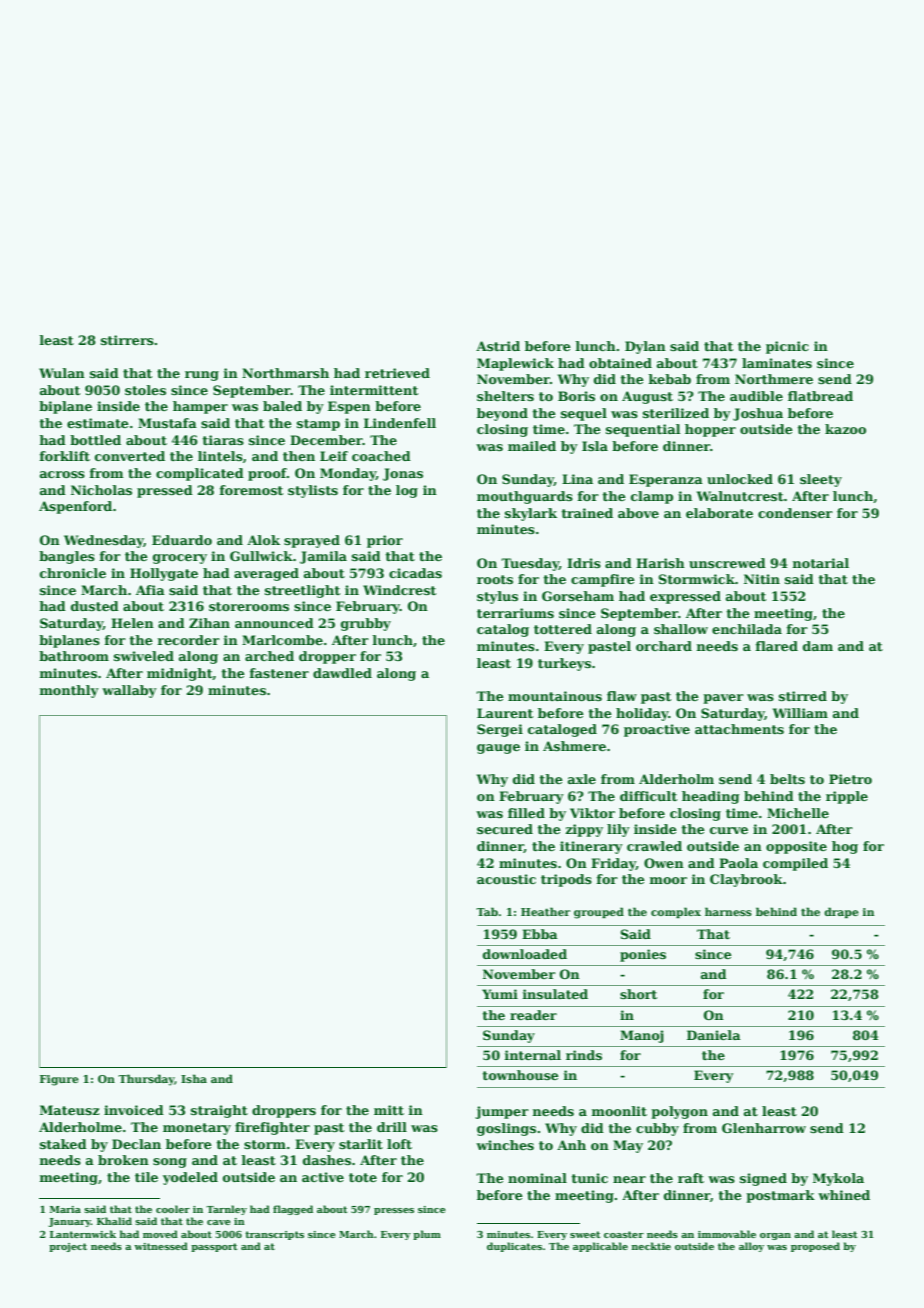 This document has height=1308, width=924. I want to click on estimate, so click(98, 423).
